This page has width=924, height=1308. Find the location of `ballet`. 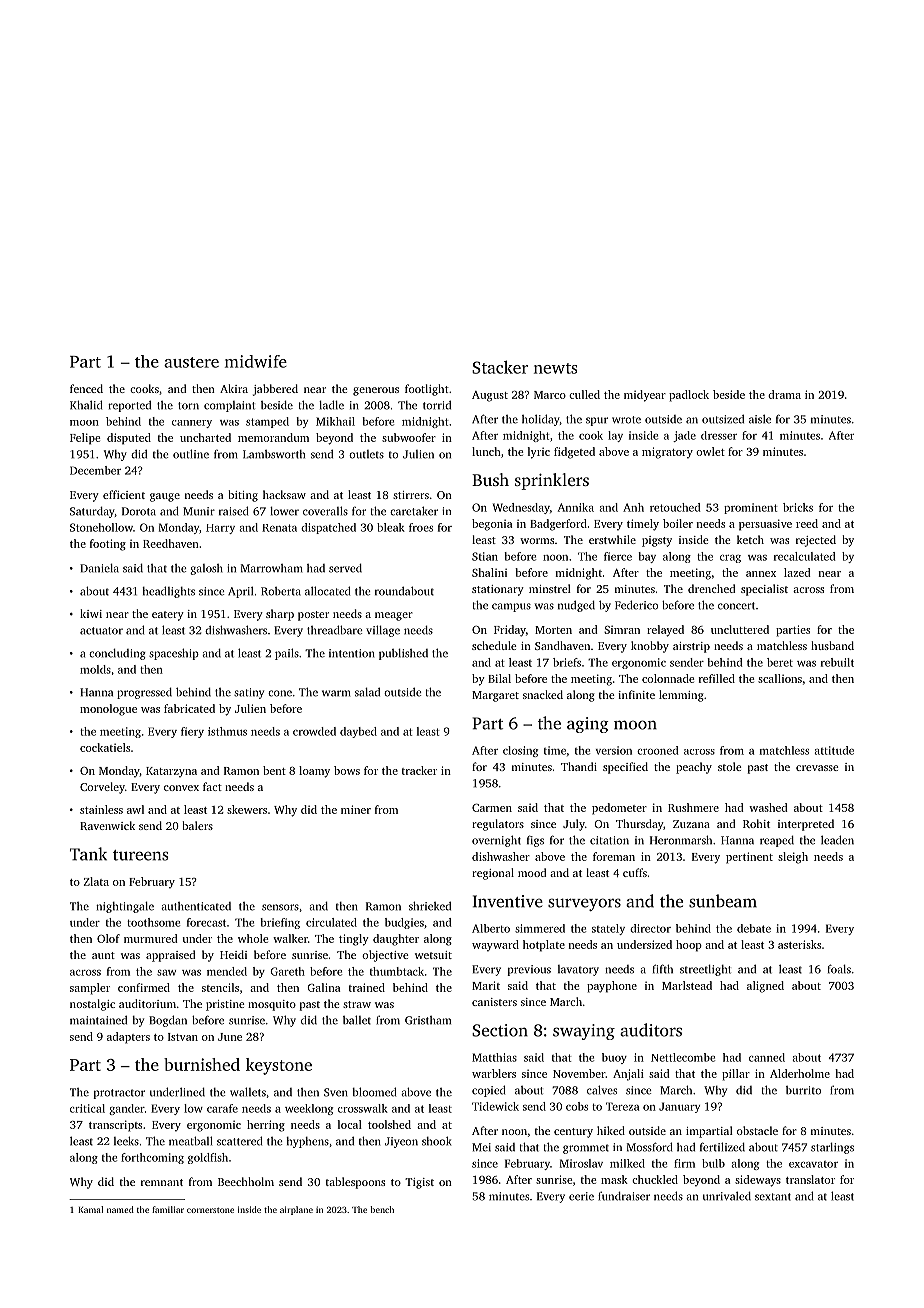

ballet is located at coordinates (357, 1020).
